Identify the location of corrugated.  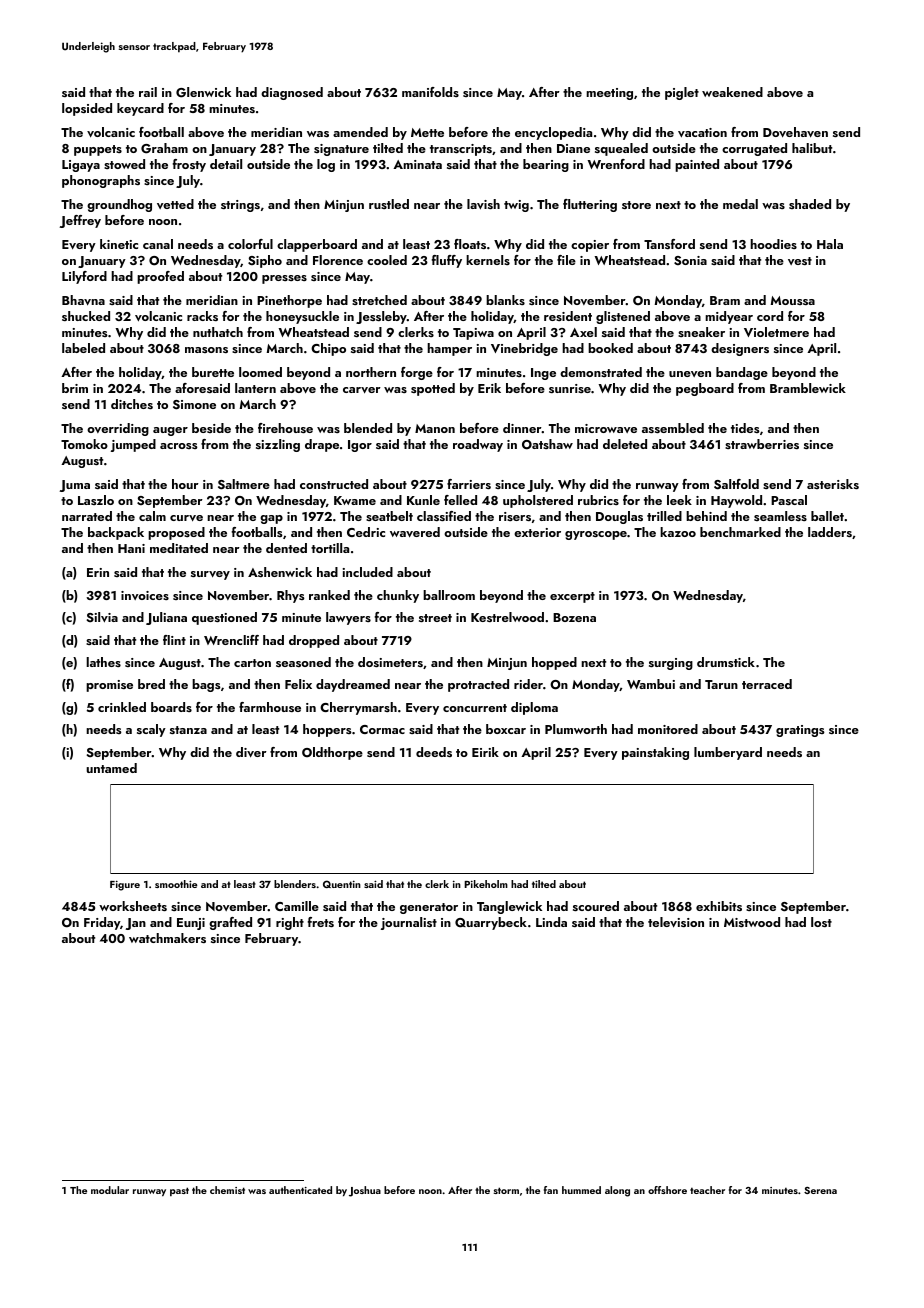
(754, 149).
